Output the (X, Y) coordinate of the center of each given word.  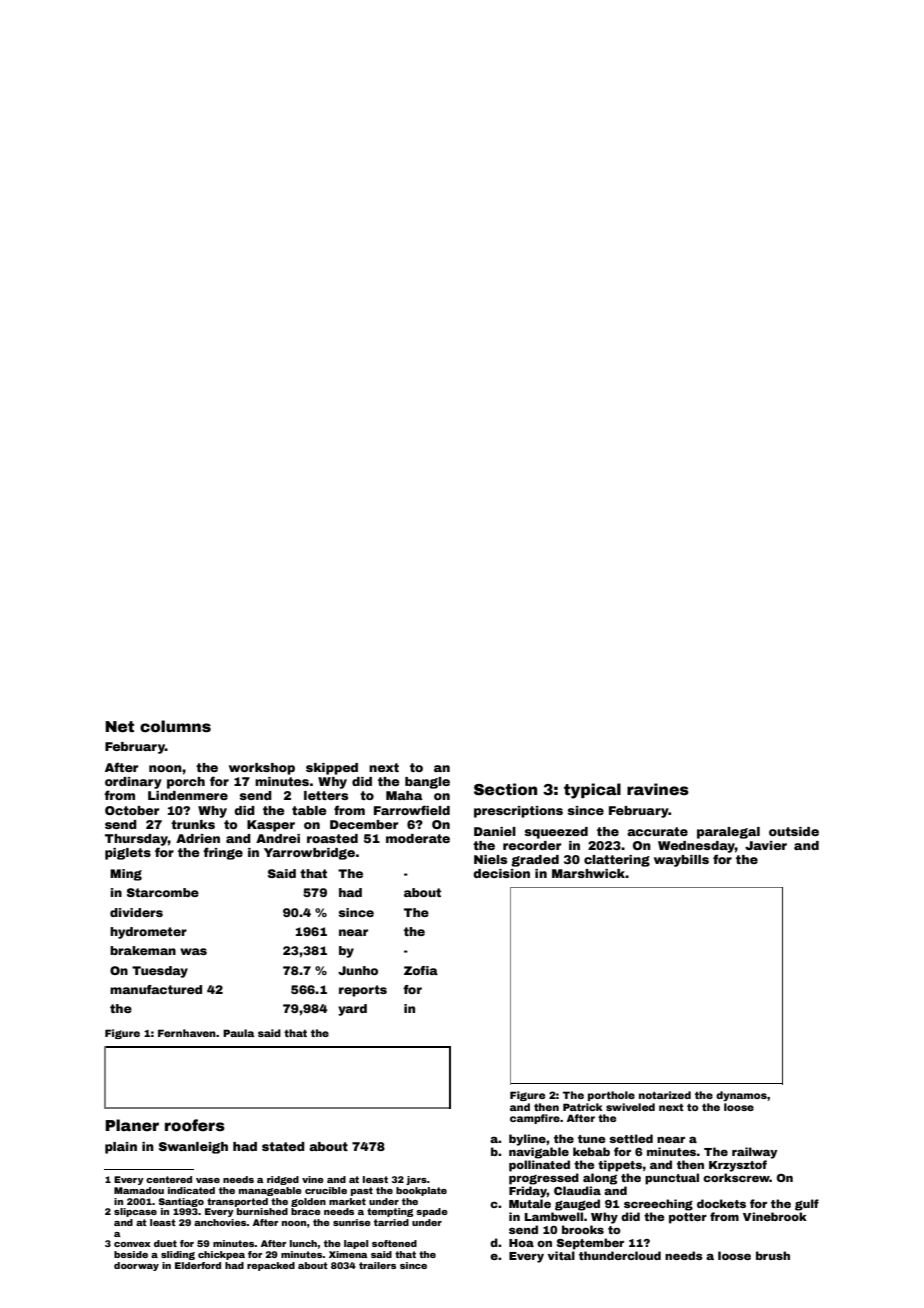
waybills (681, 861)
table (309, 810)
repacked (271, 1266)
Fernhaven (187, 1033)
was (193, 951)
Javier (766, 845)
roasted (332, 838)
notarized (665, 1095)
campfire (535, 1119)
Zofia (421, 970)
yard (352, 1010)
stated (283, 1146)
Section (505, 789)
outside (794, 831)
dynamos (741, 1096)
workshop (262, 769)
